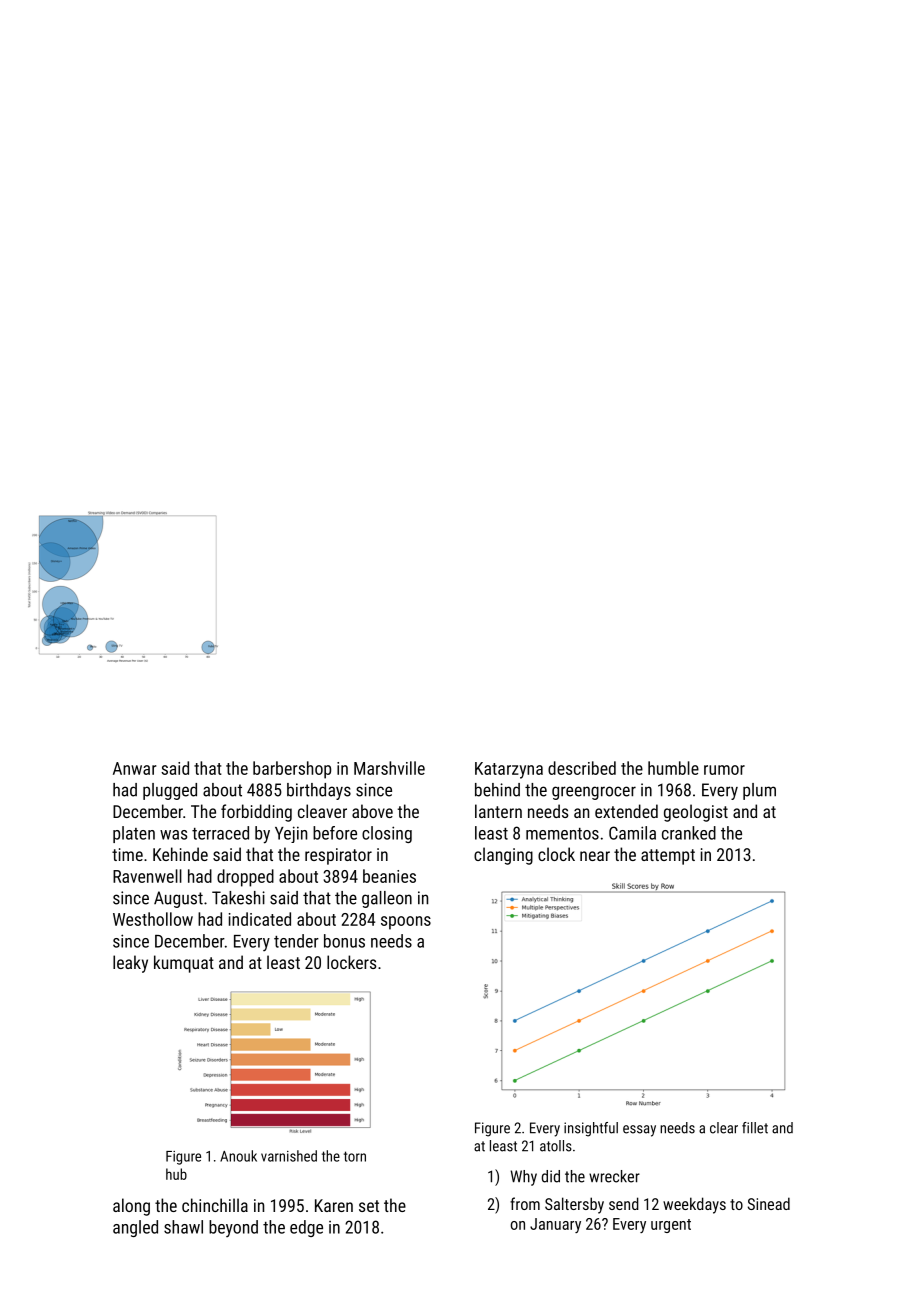 This screenshot has width=908, height=1316. I want to click on fillet, so click(755, 1128).
